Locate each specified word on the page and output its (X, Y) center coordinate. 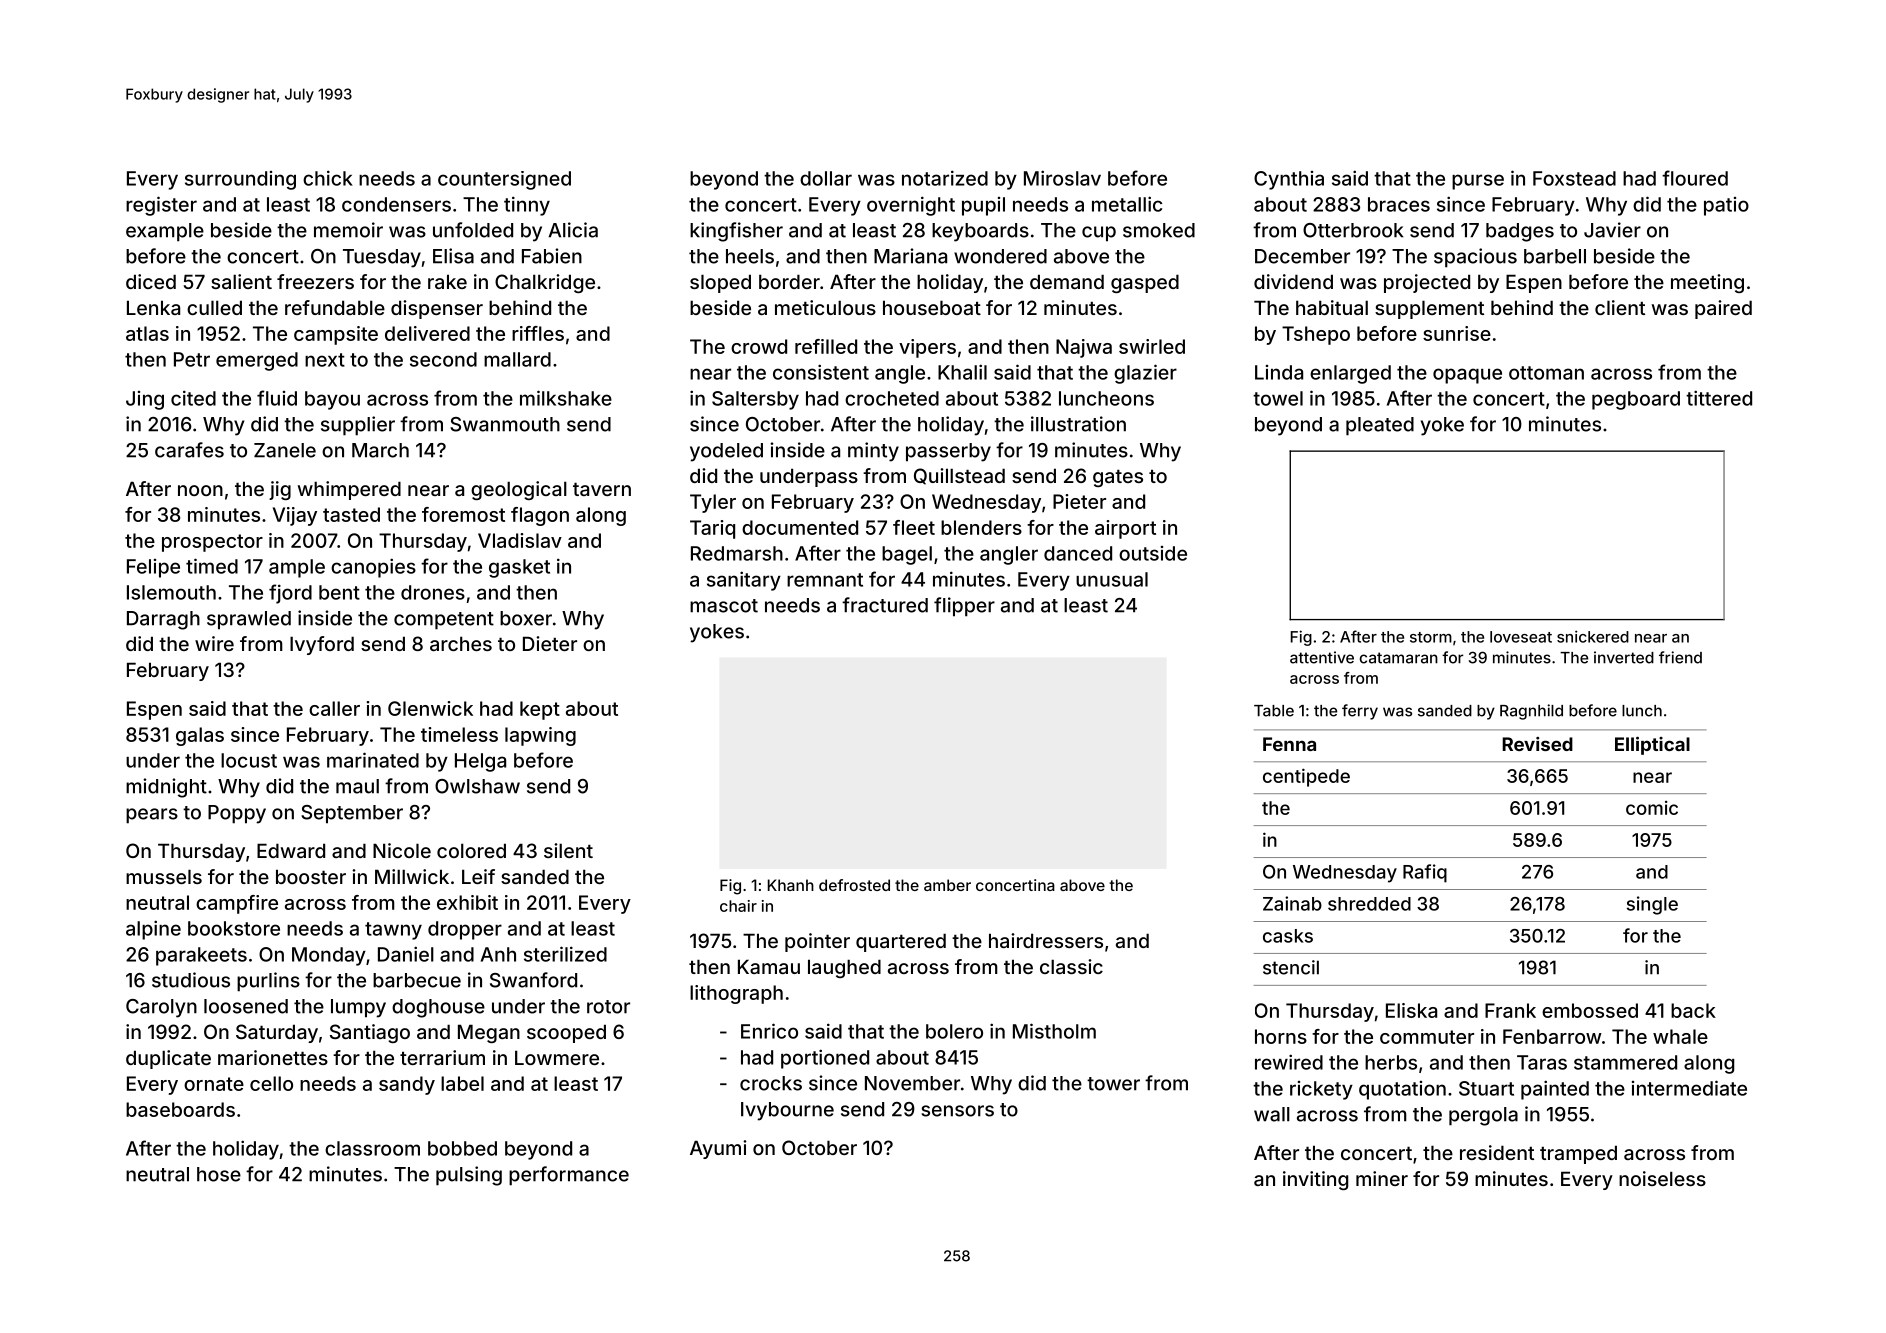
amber (947, 885)
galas (200, 736)
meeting (1707, 283)
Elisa (453, 256)
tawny (393, 931)
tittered (1719, 398)
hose (219, 1174)
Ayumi (718, 1149)
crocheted (892, 398)
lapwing (540, 736)
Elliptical (1652, 746)
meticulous (825, 307)
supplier (358, 426)
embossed (1590, 1010)
